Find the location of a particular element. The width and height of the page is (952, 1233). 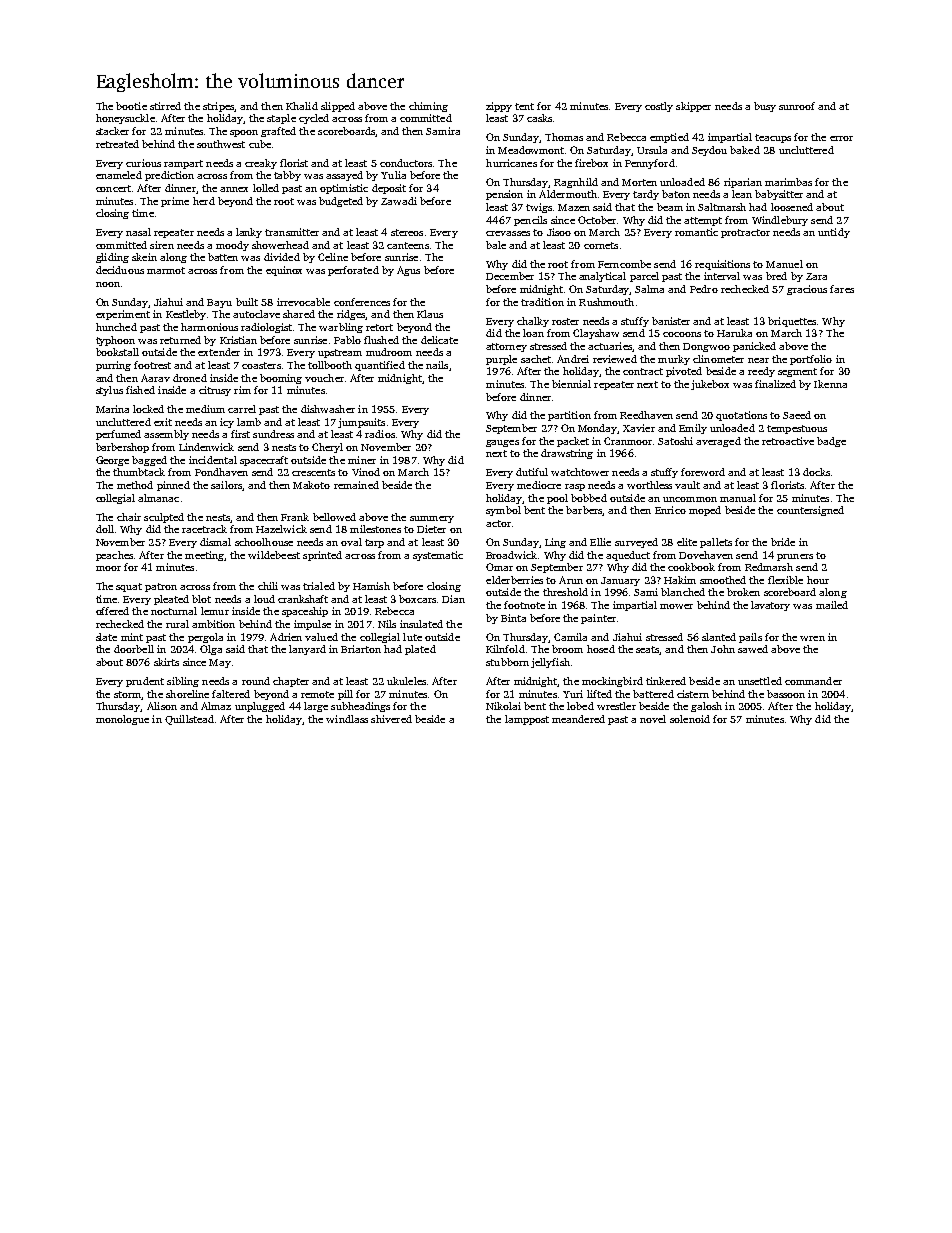

stylus is located at coordinates (109, 391).
